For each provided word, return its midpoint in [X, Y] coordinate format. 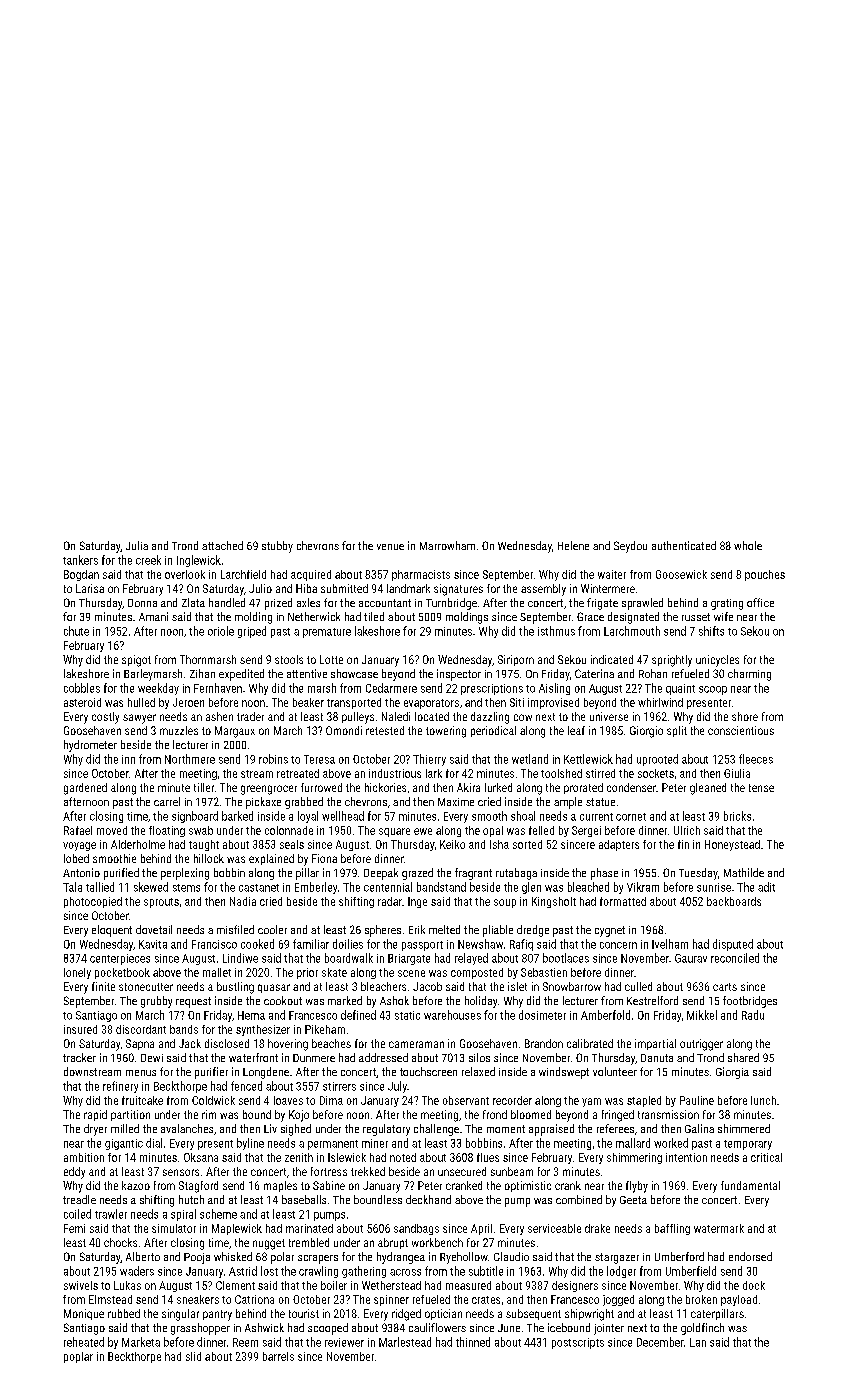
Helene [573, 545]
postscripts [578, 1343]
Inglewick [199, 561]
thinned [473, 1342]
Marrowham [447, 545]
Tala [72, 887]
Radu [753, 1015]
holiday [481, 1002]
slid [193, 1356]
